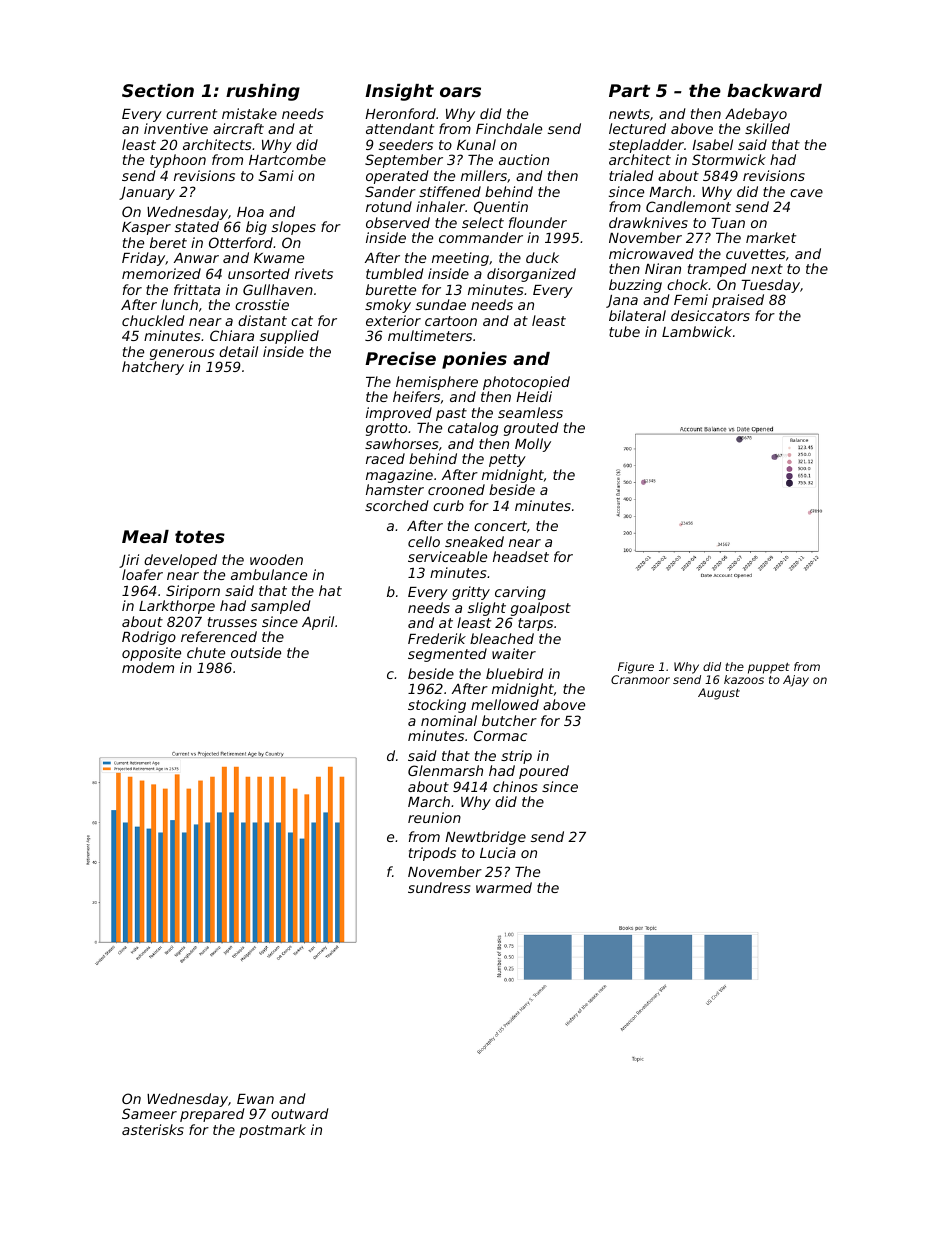 The width and height of the page is (952, 1233). What do you see at coordinates (755, 254) in the page?
I see `cuvettes` at bounding box center [755, 254].
